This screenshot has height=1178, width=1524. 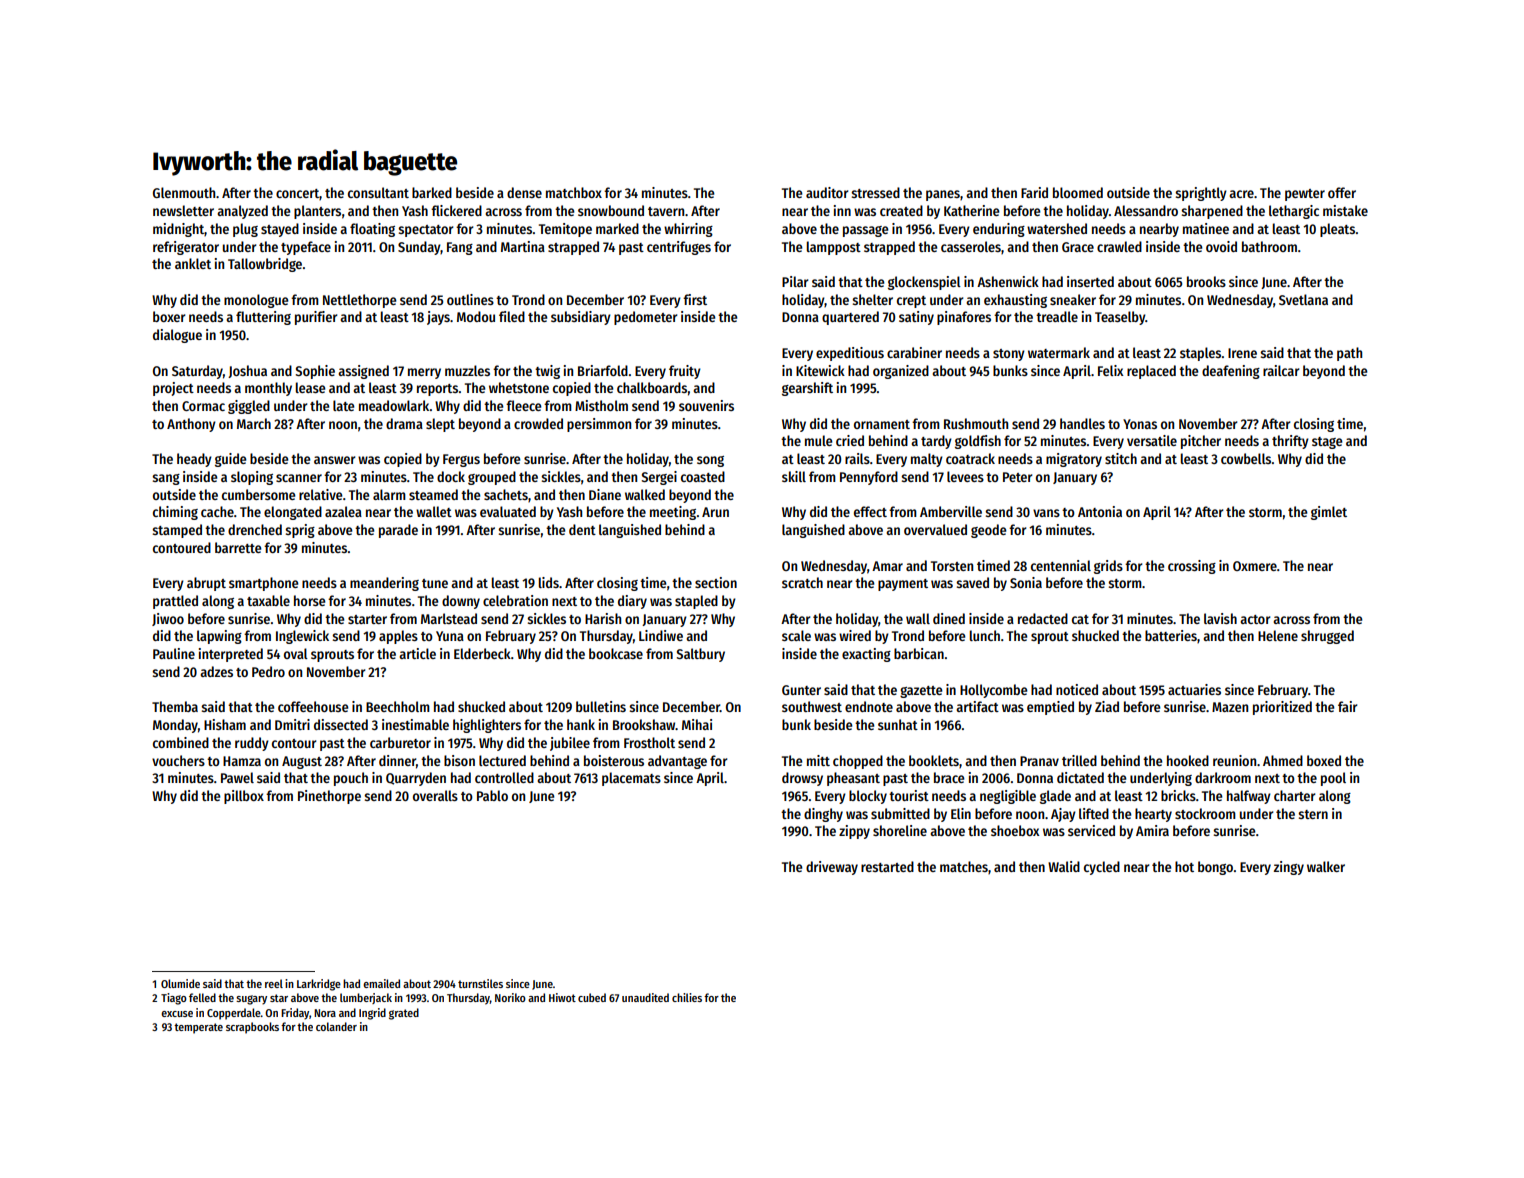 I want to click on matchbox, so click(x=574, y=192).
